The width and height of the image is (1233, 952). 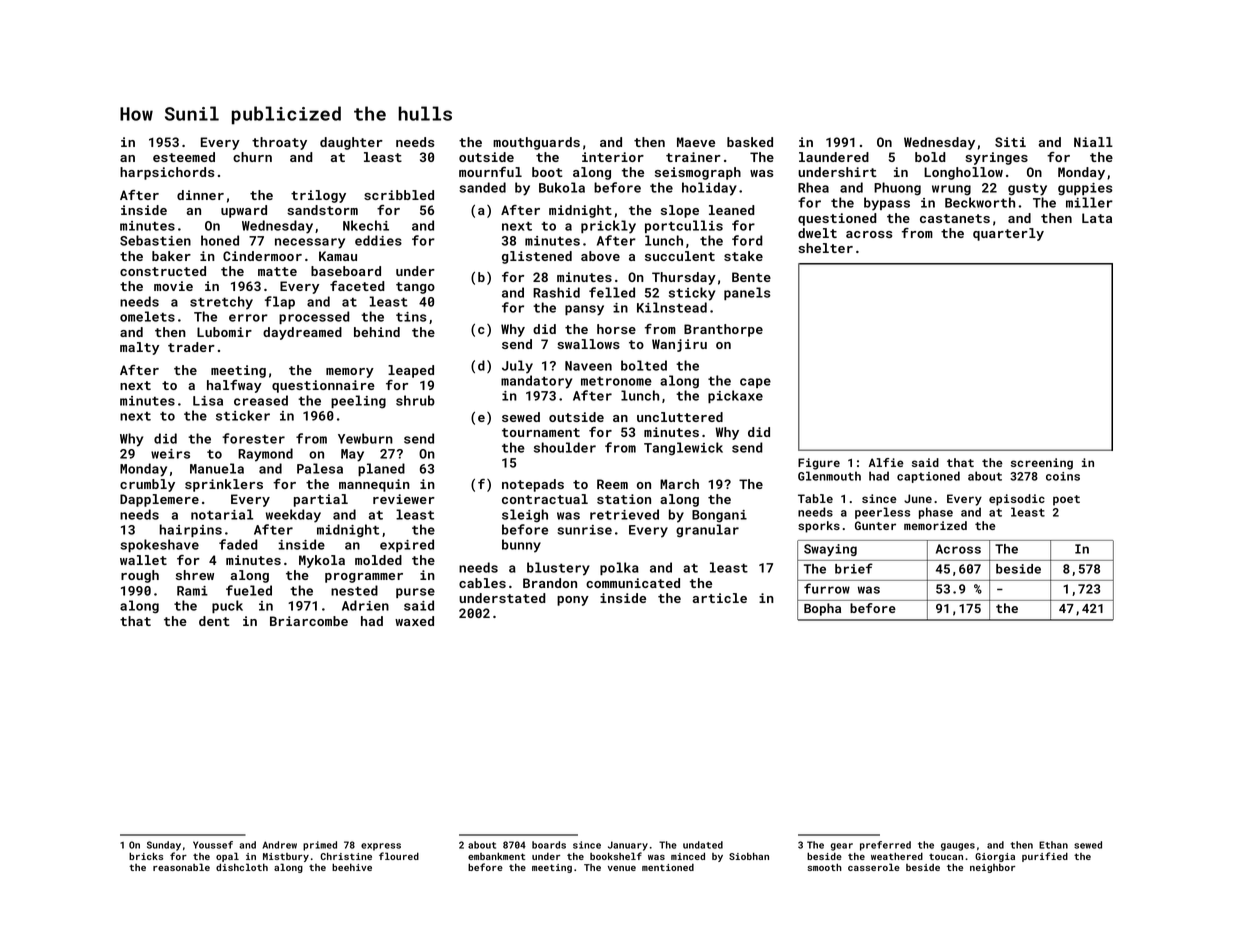 What do you see at coordinates (536, 143) in the image?
I see `mouthguards` at bounding box center [536, 143].
